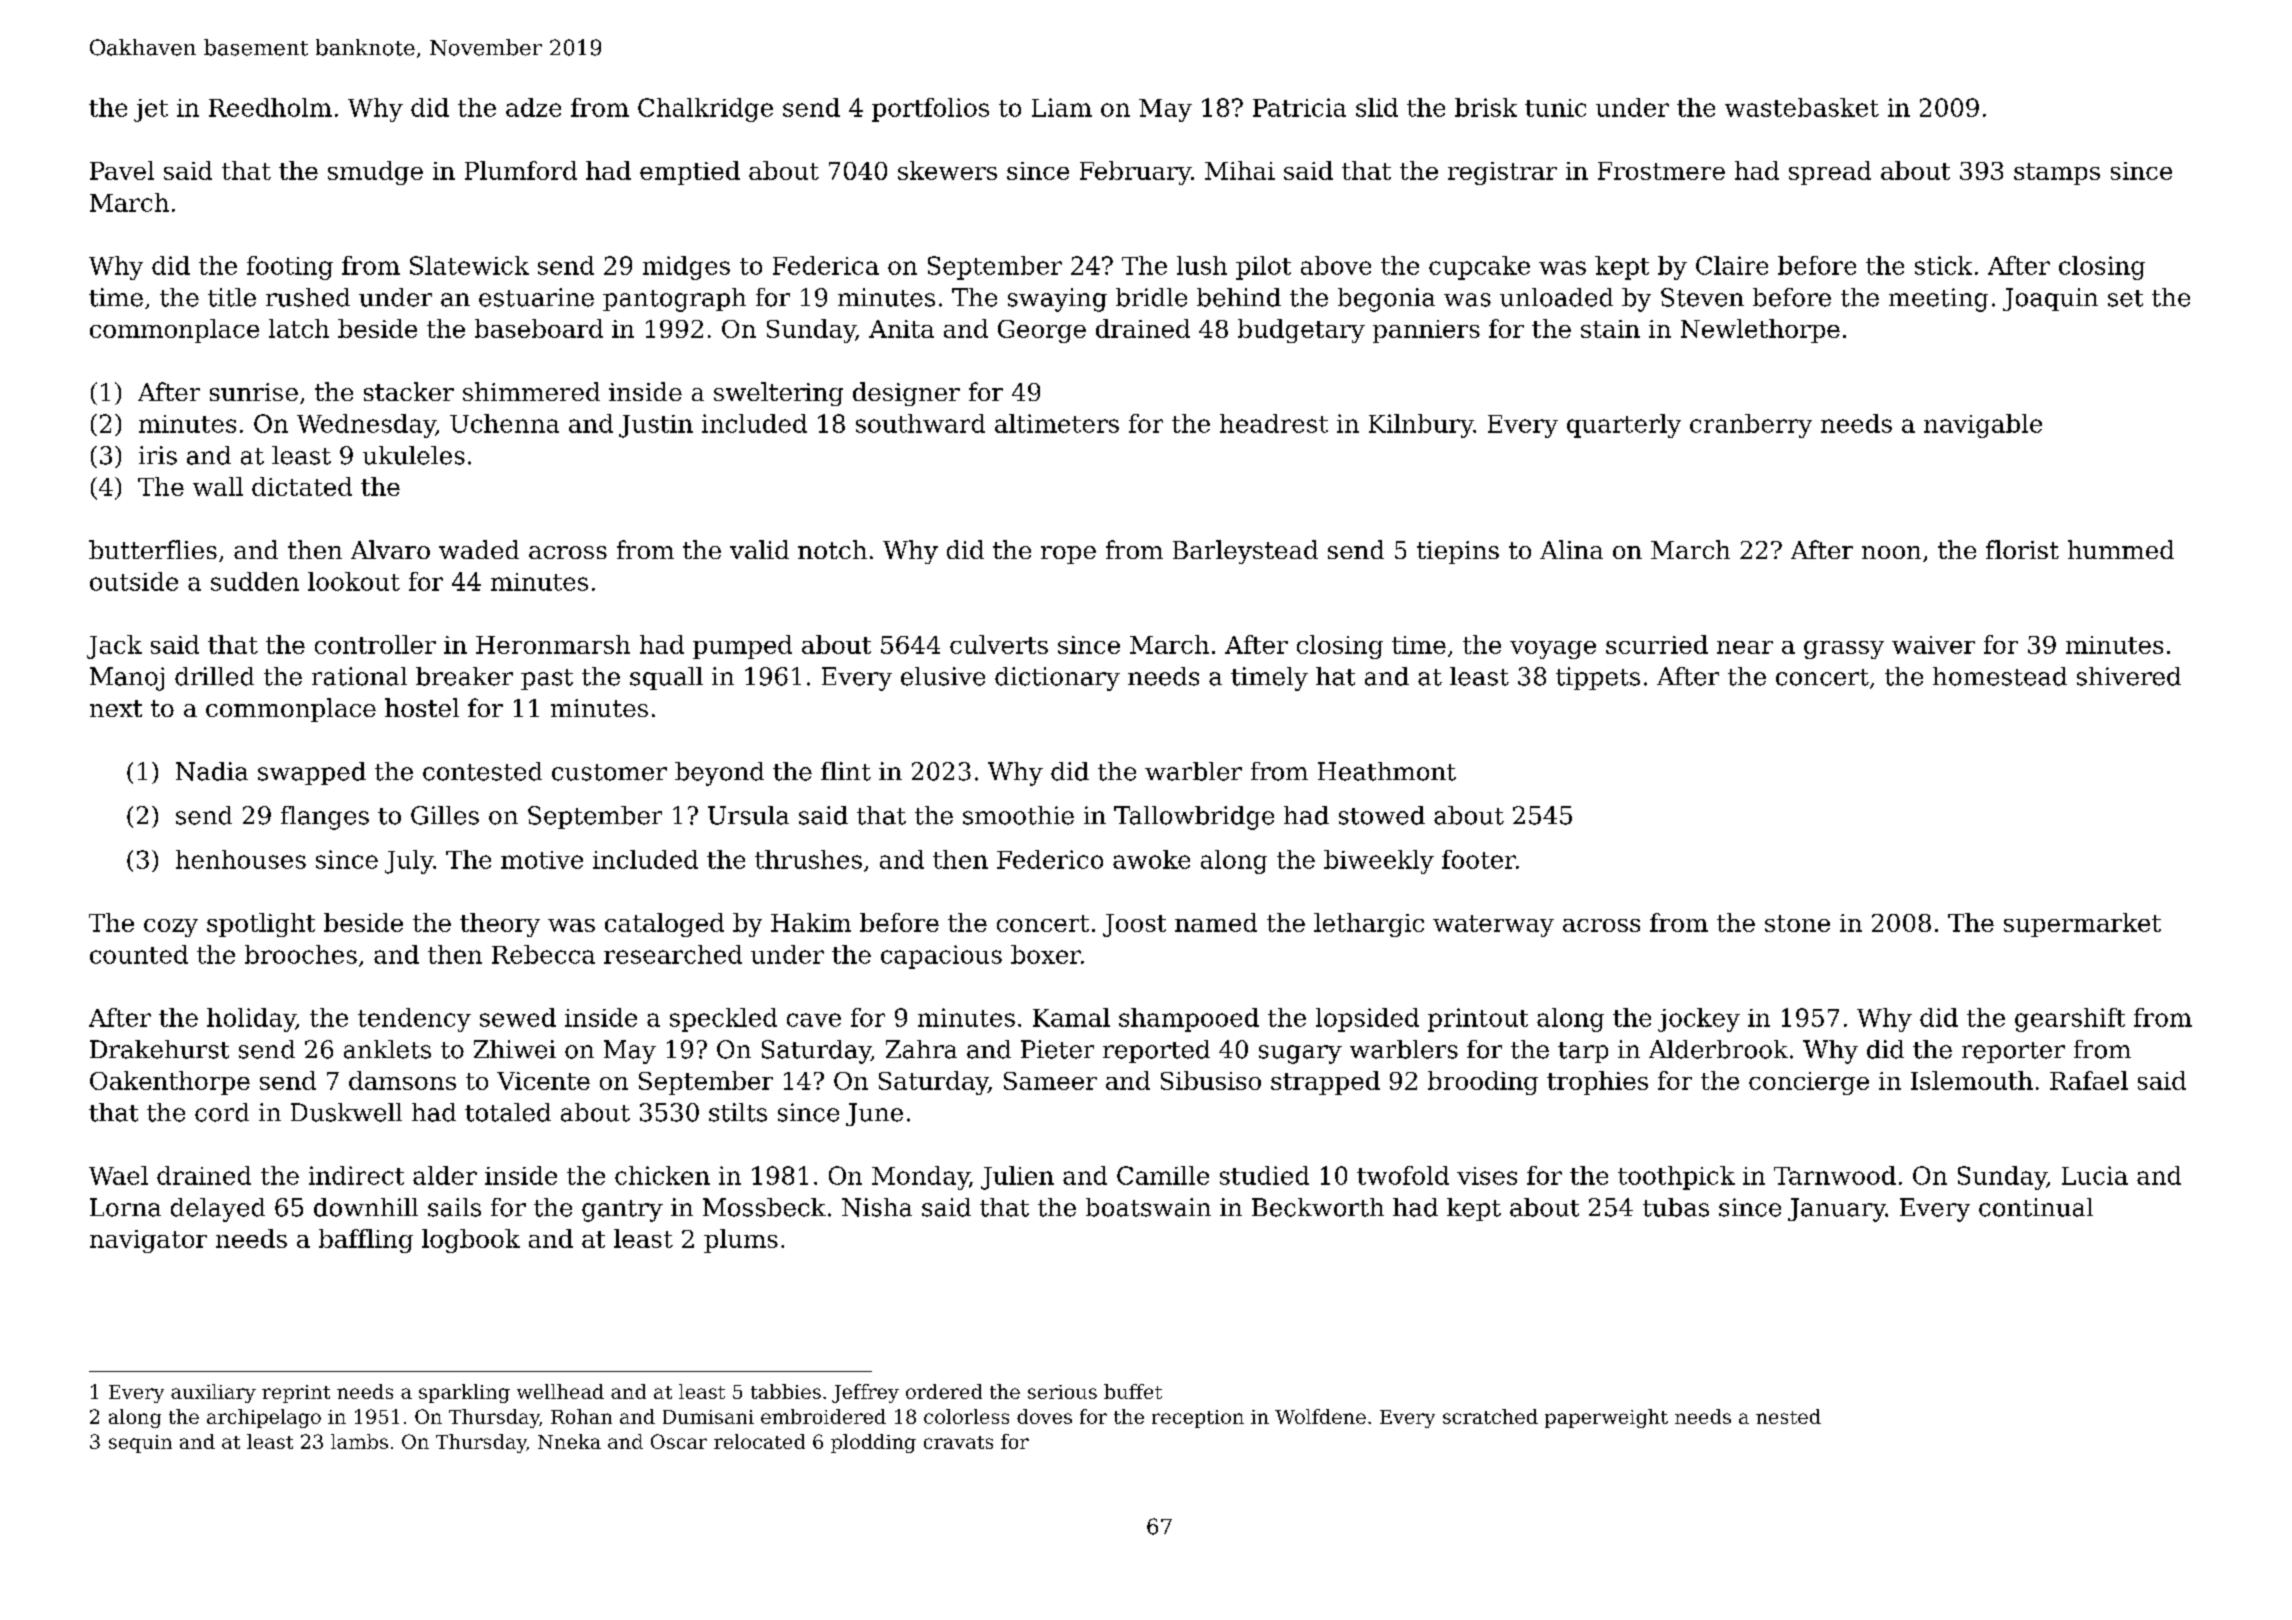 The width and height of the screenshot is (2292, 1620). I want to click on Reedholm, so click(270, 107).
